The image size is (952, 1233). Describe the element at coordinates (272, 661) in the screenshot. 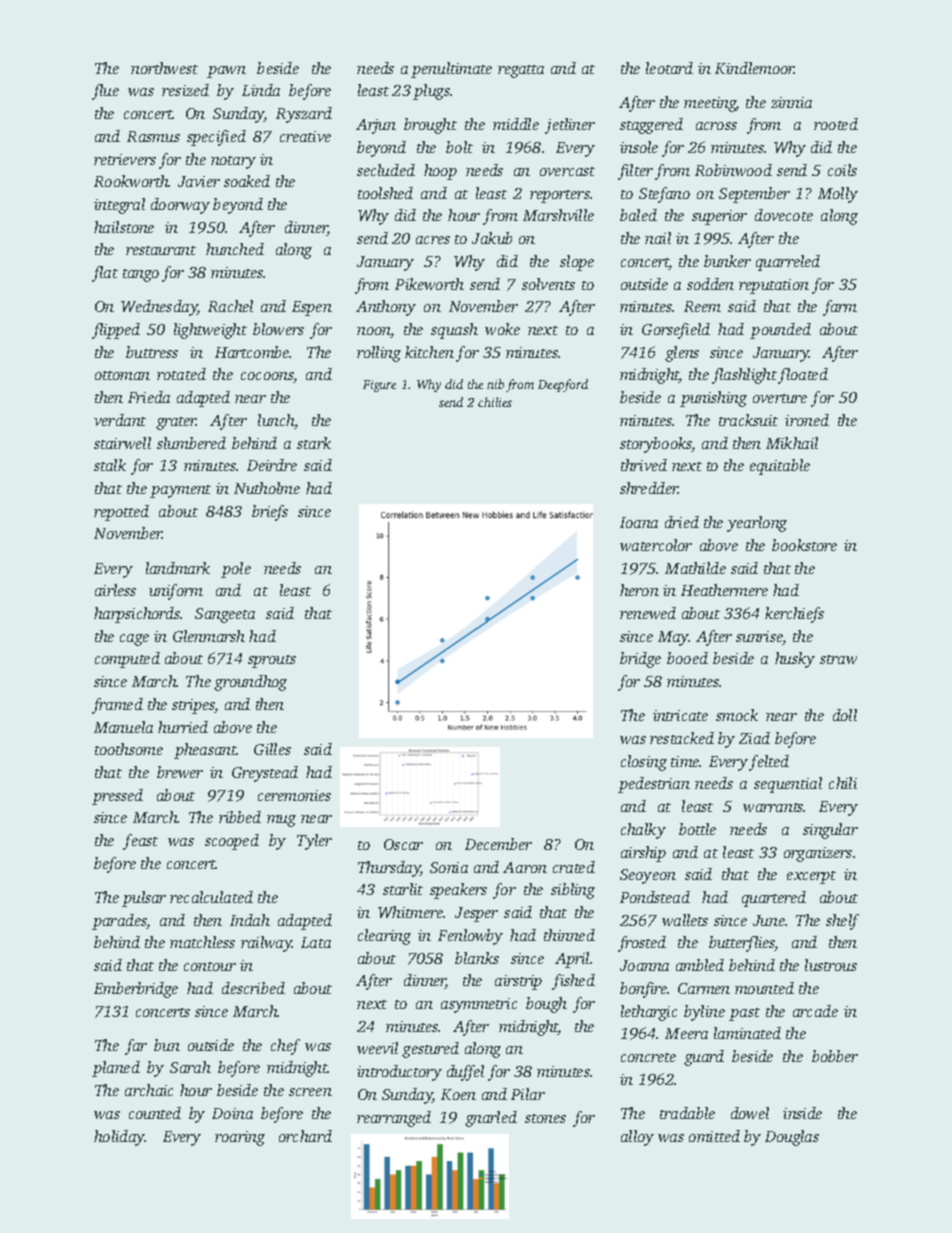

I see `sprouts` at that location.
